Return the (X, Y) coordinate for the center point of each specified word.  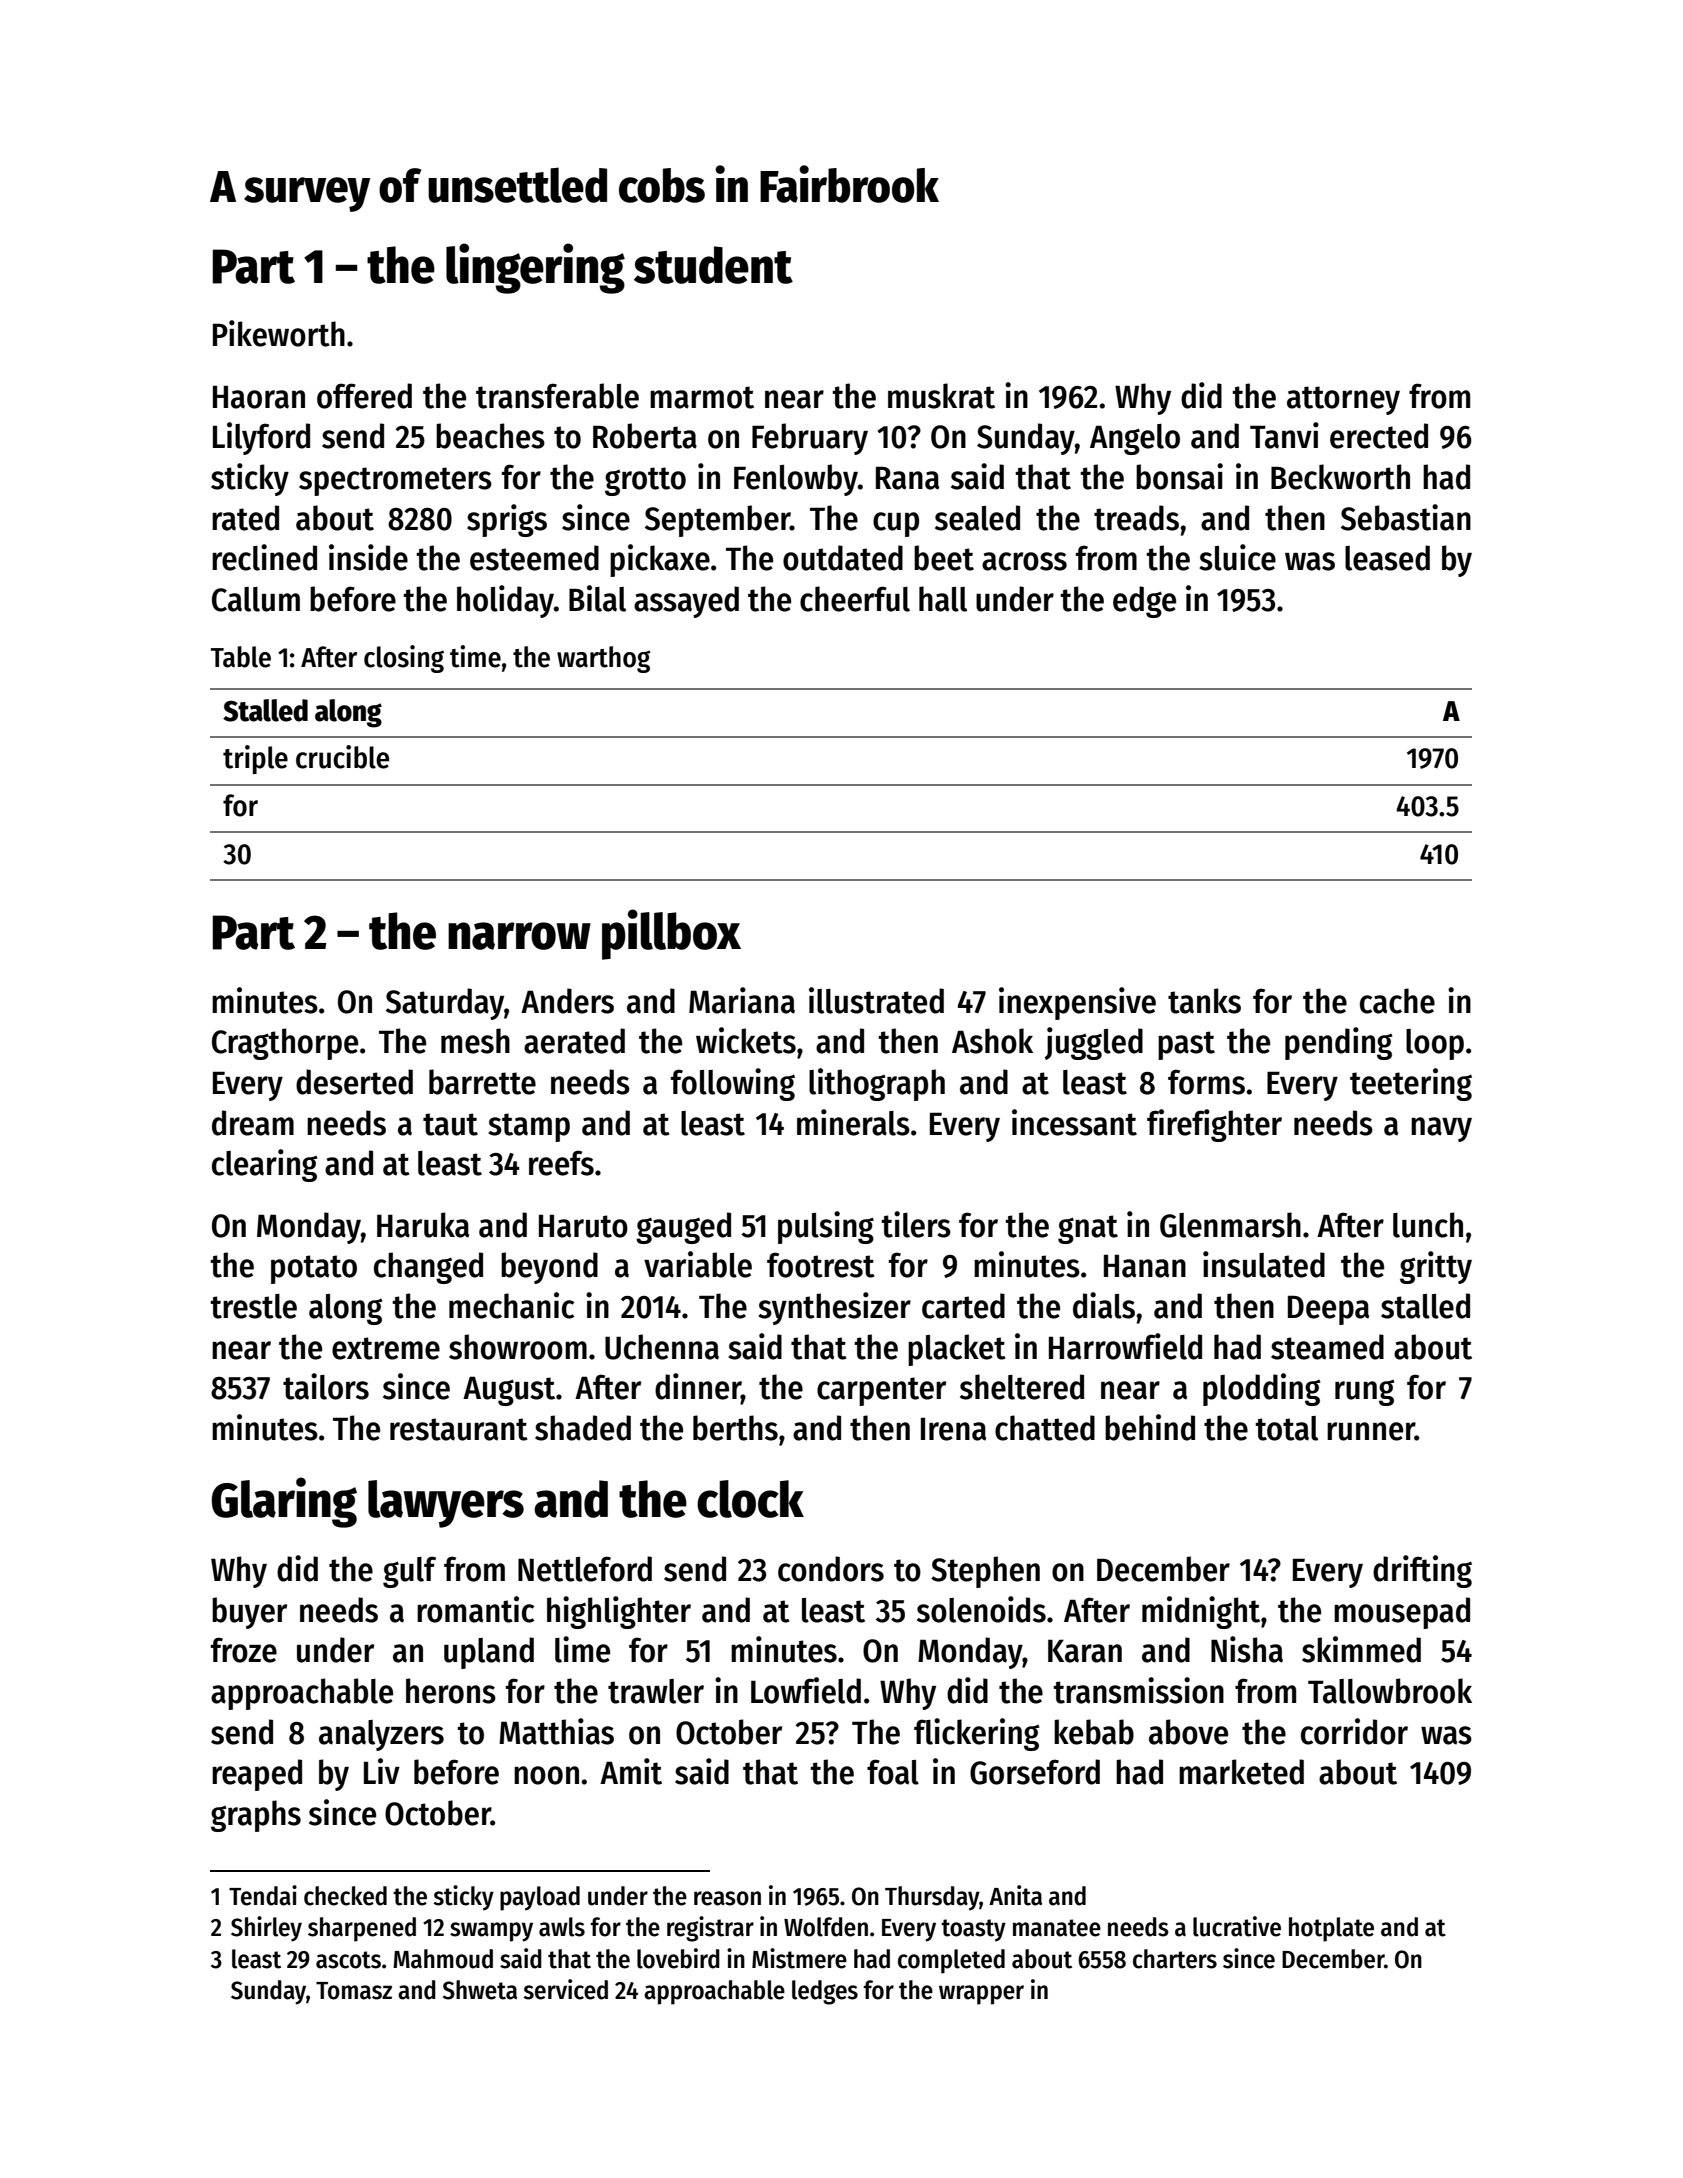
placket (957, 1350)
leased (1387, 558)
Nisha (1247, 1649)
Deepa (1328, 1310)
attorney (1343, 400)
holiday (505, 601)
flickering (977, 1734)
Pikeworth (279, 333)
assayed (686, 602)
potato (314, 1269)
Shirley (266, 1929)
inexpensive (1077, 1003)
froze (244, 1650)
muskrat (941, 396)
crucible (342, 757)
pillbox (671, 934)
